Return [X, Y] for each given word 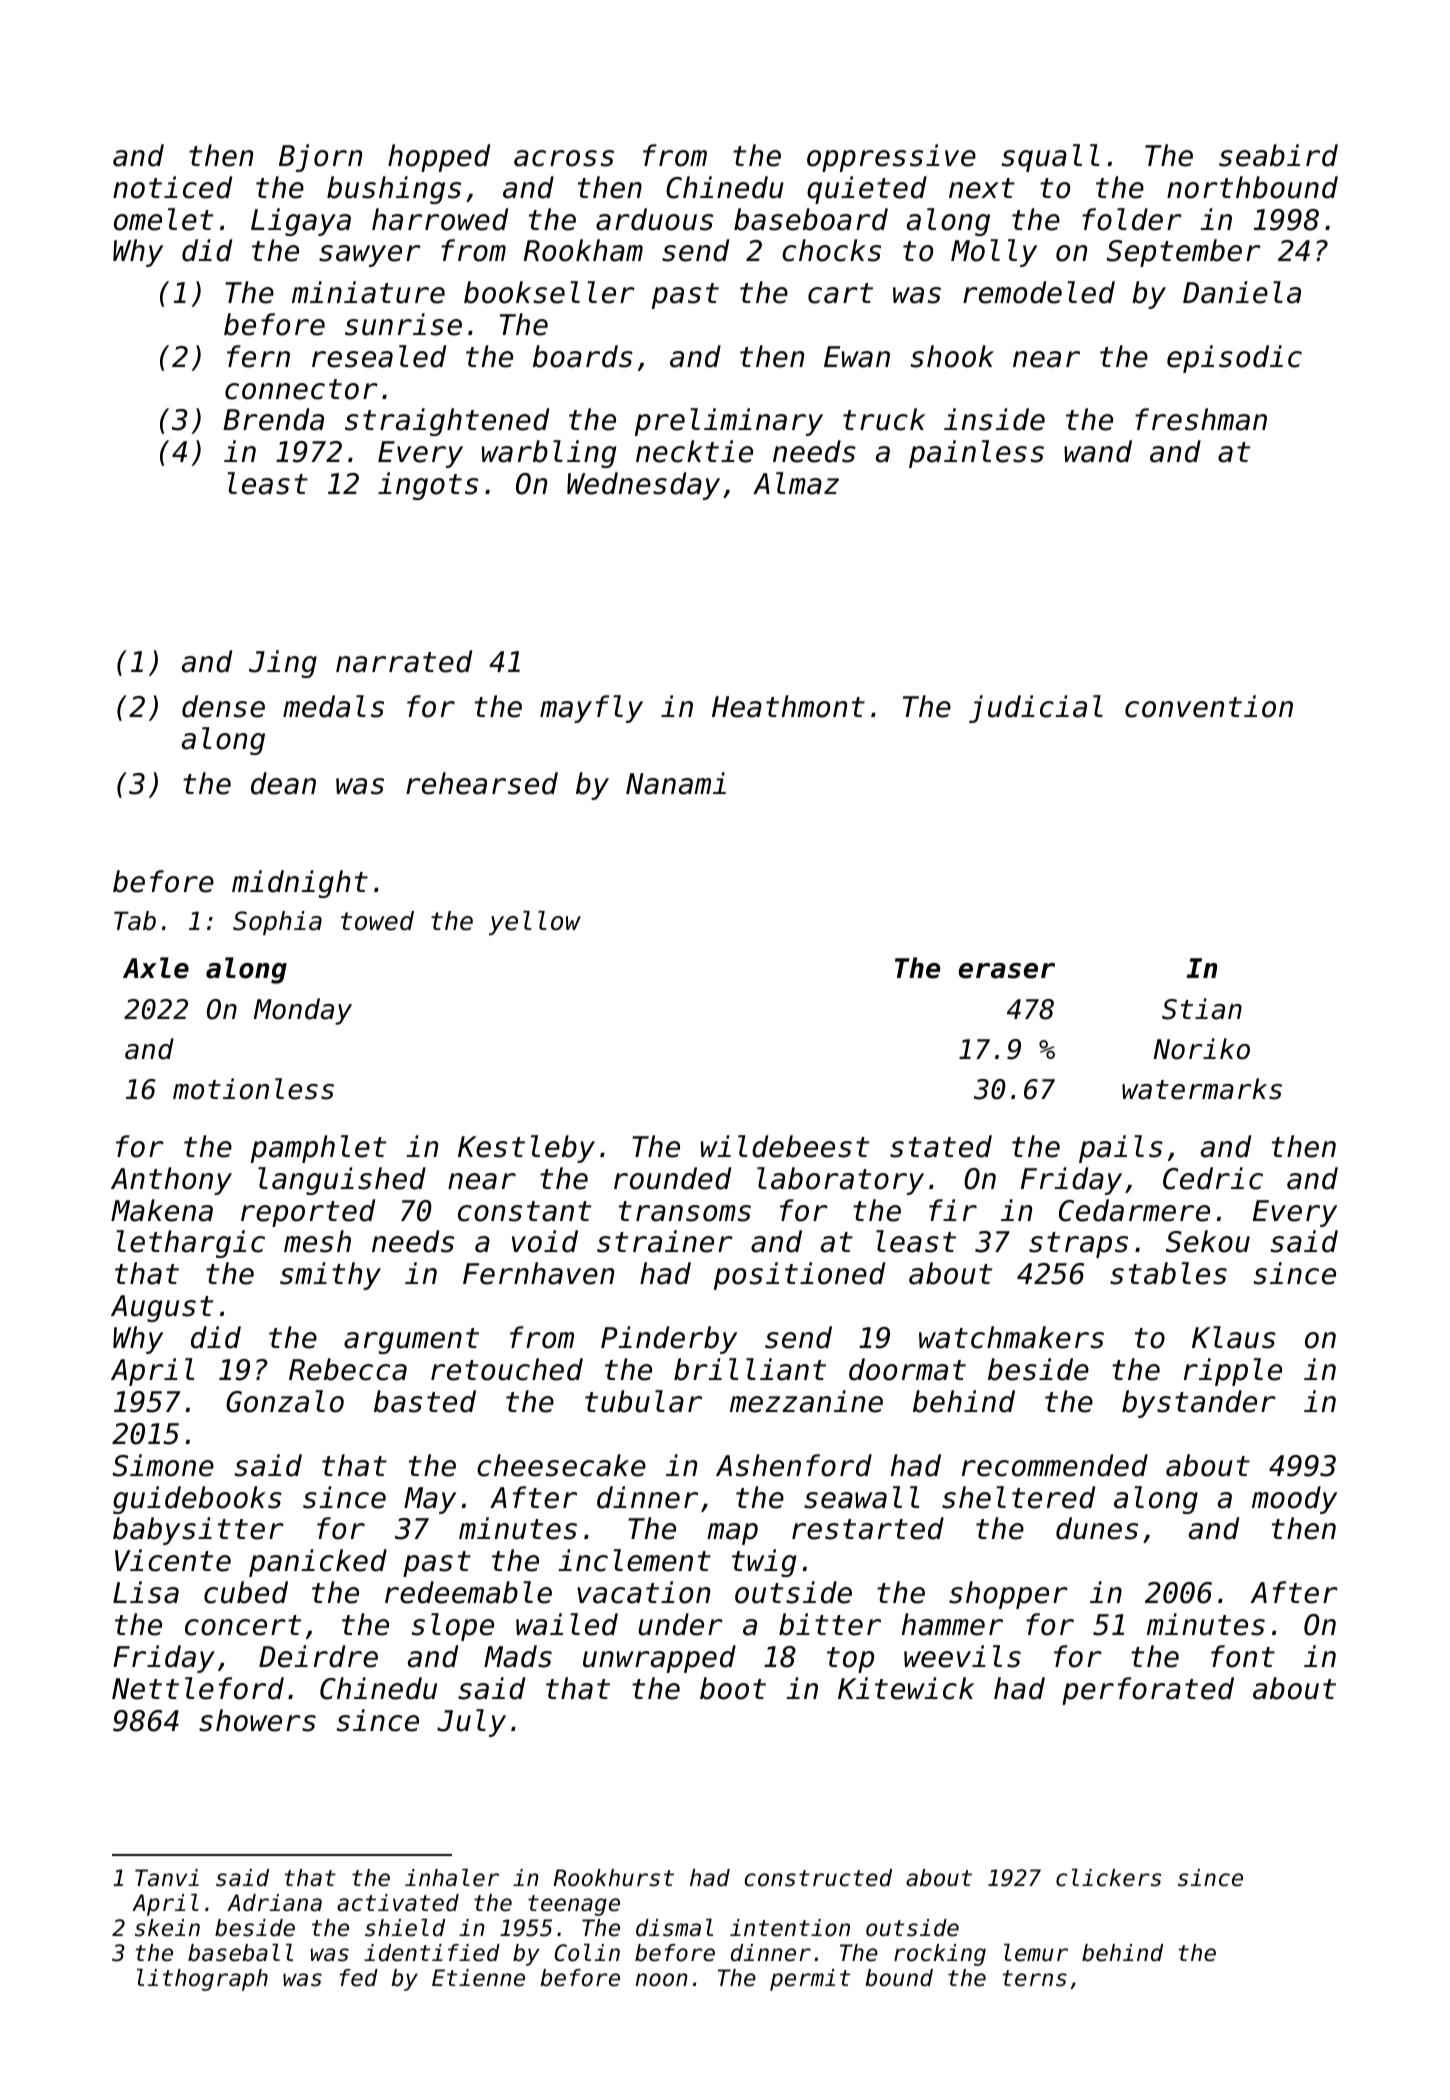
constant [524, 1211]
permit [810, 1980]
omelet [163, 219]
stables [1168, 1273]
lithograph [202, 1980]
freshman [1201, 419]
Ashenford [794, 1465]
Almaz [796, 483]
